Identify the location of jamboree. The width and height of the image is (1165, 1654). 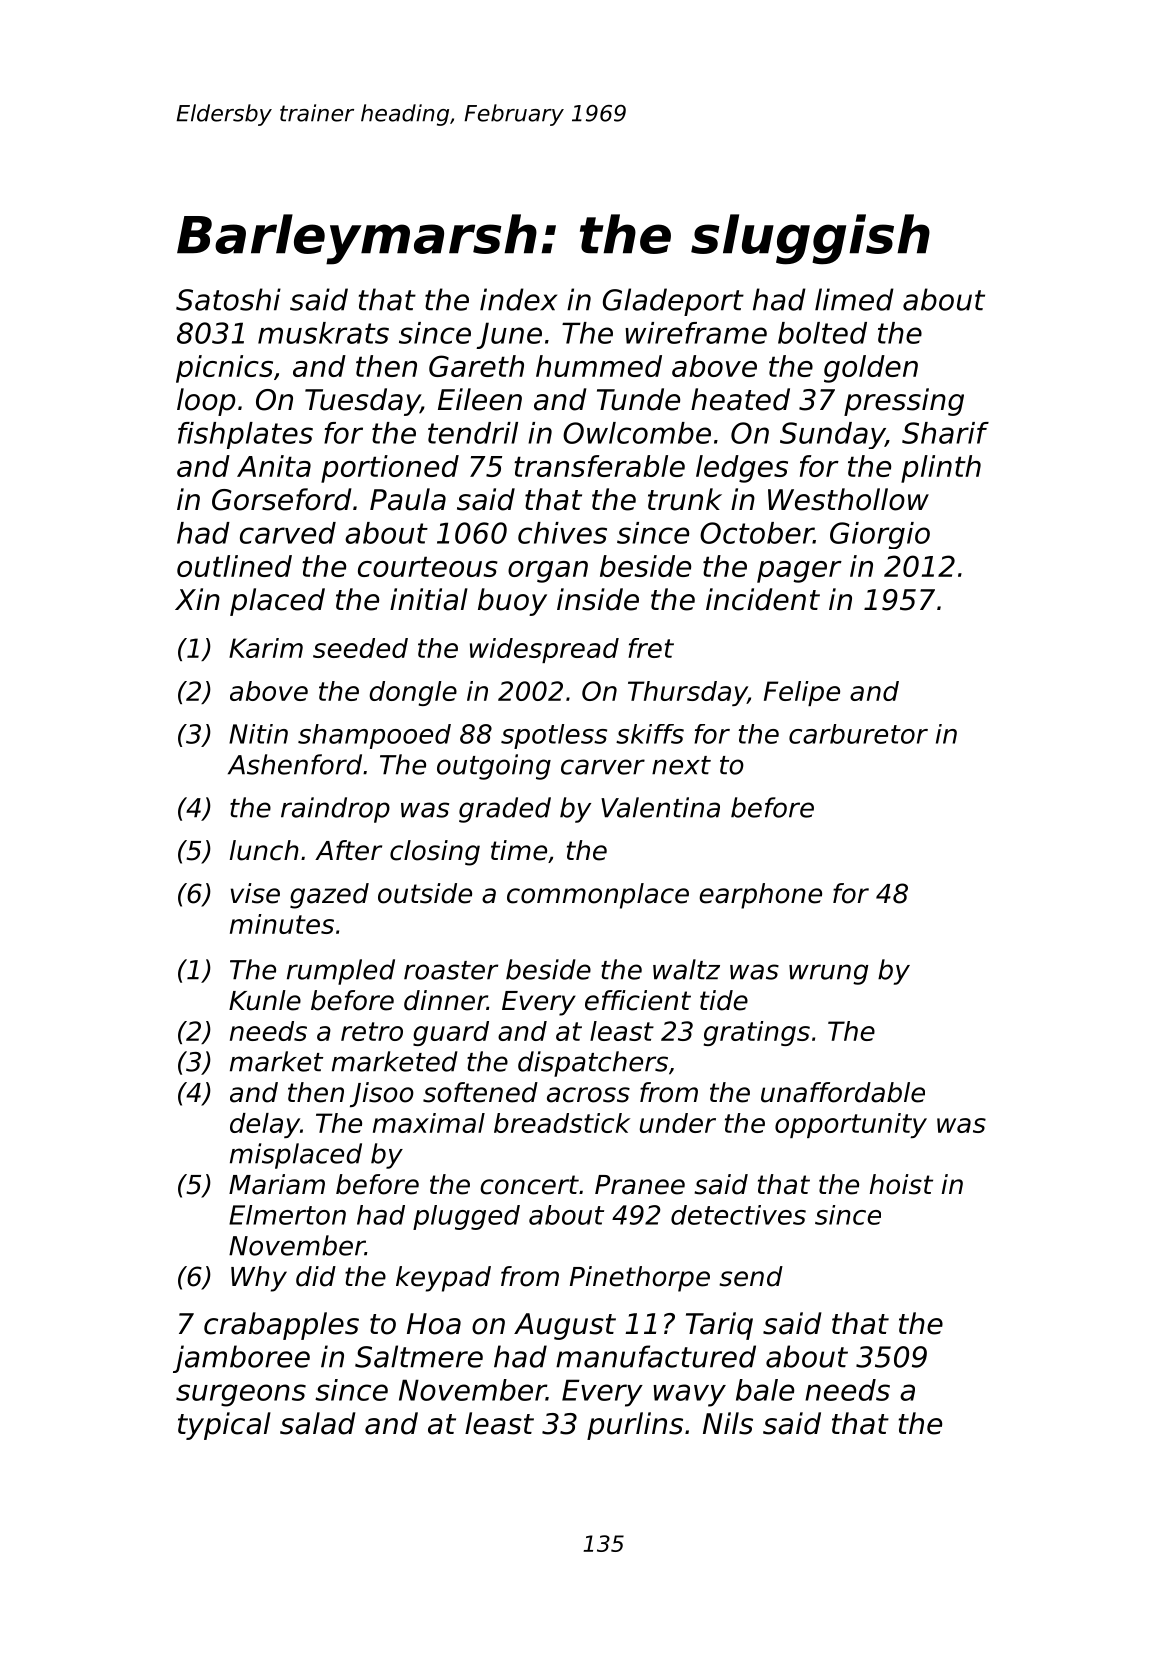
(241, 1359).
